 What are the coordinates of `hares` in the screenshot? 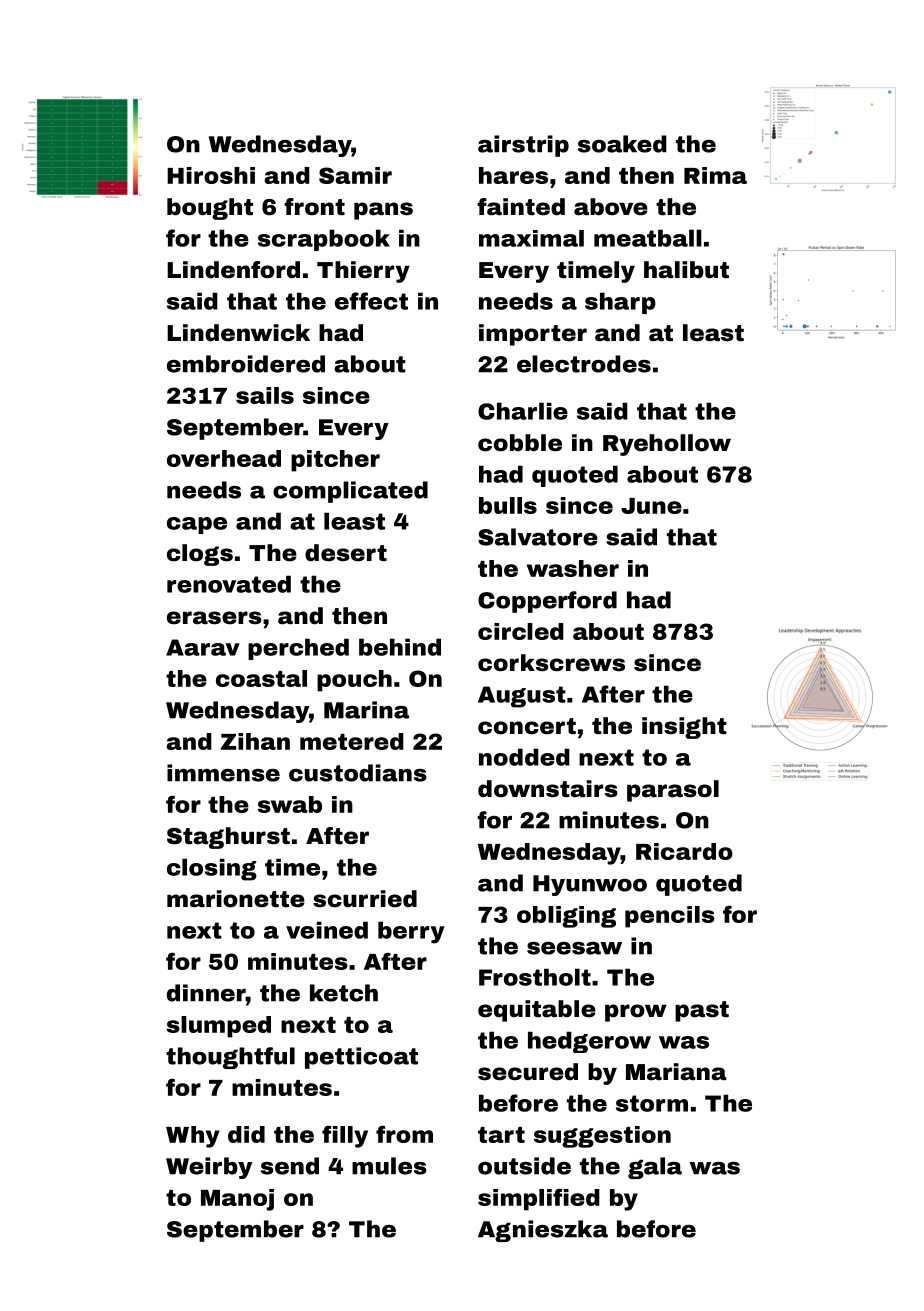 It's located at (513, 175).
